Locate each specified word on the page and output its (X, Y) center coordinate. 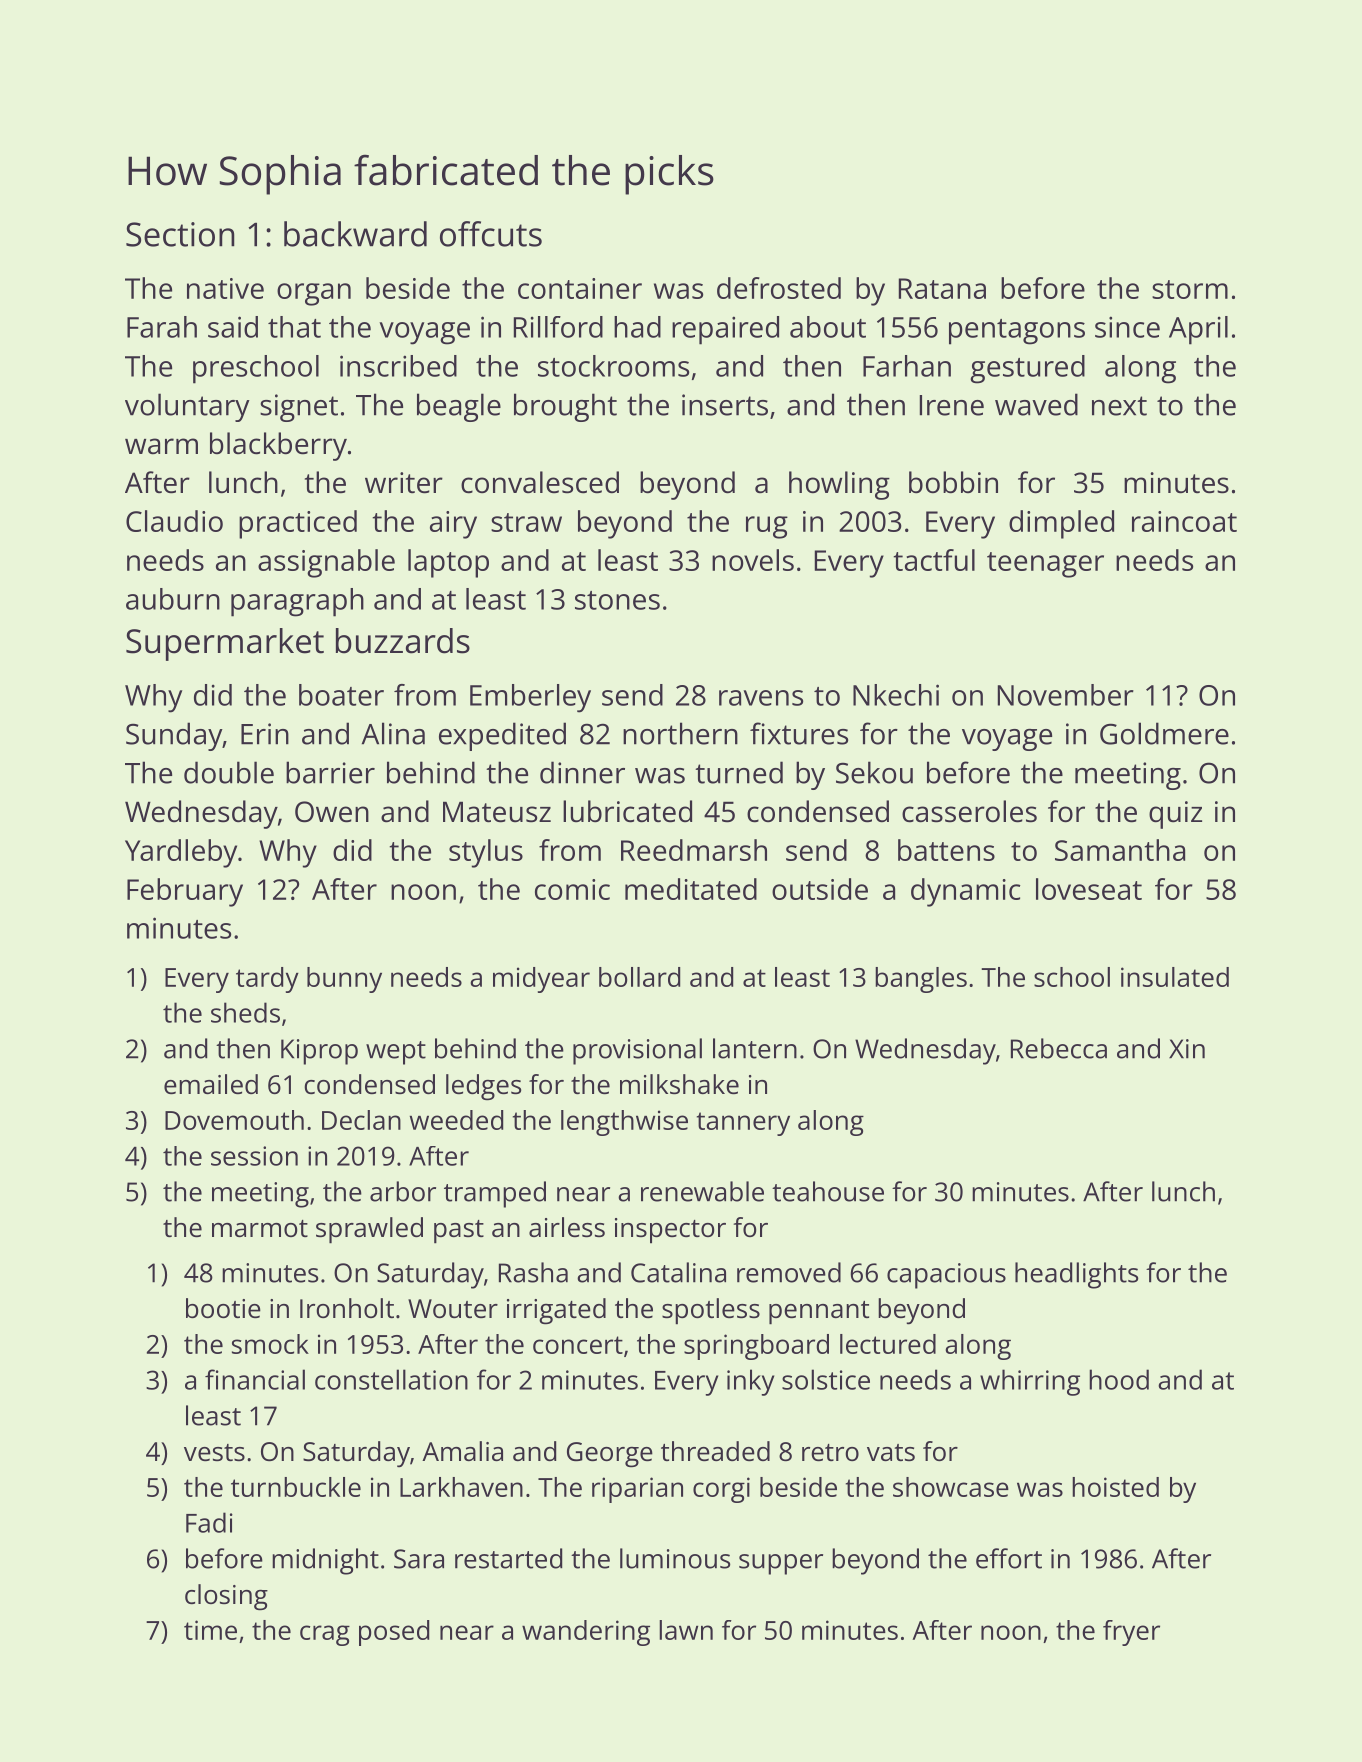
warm (161, 446)
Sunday (174, 736)
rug (767, 527)
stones (617, 600)
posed (394, 1633)
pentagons (1017, 332)
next (1119, 406)
